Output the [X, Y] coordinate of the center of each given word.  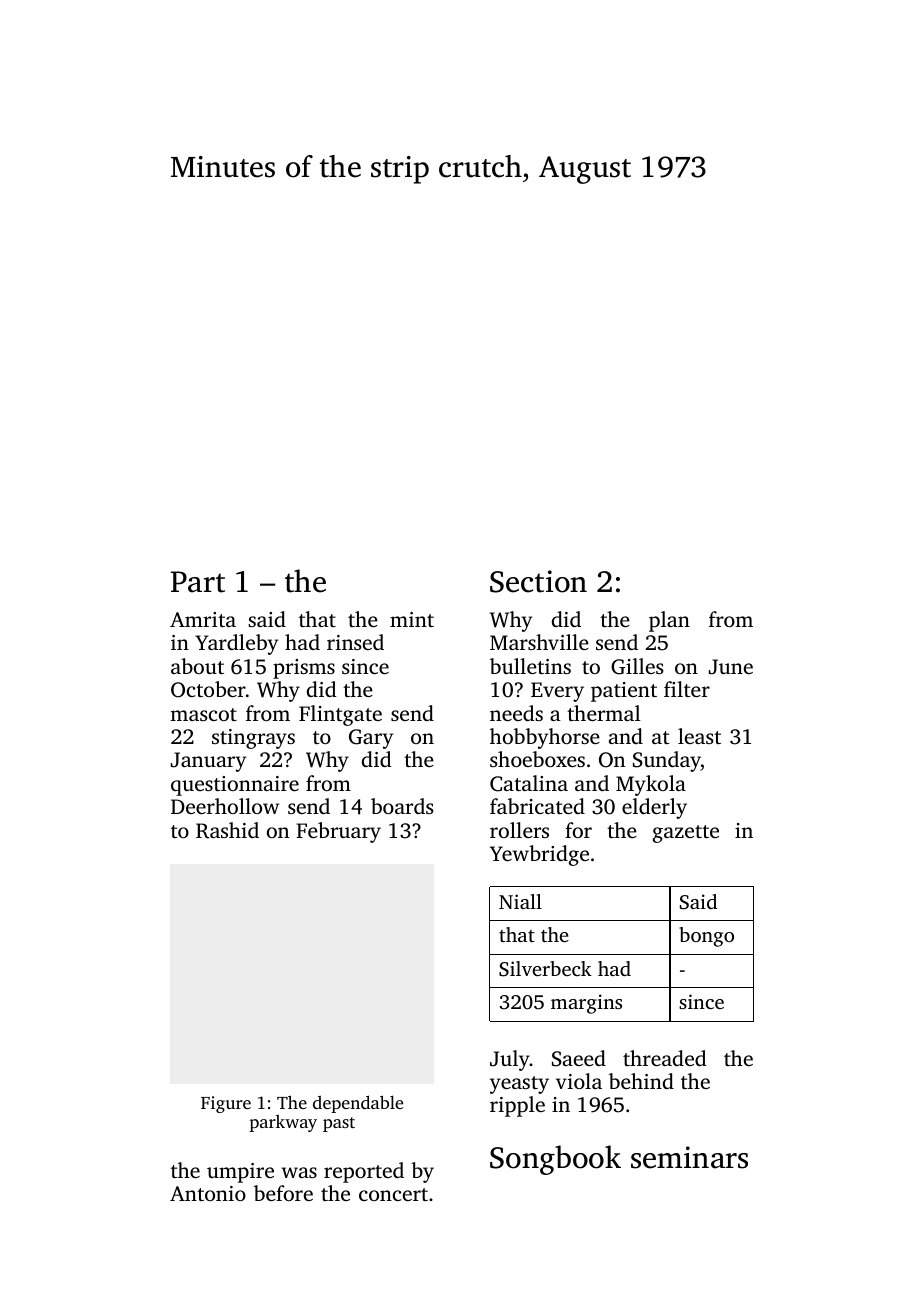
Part [198, 582]
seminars [689, 1157]
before [283, 1193]
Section [538, 581]
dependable [358, 1104]
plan [669, 621]
